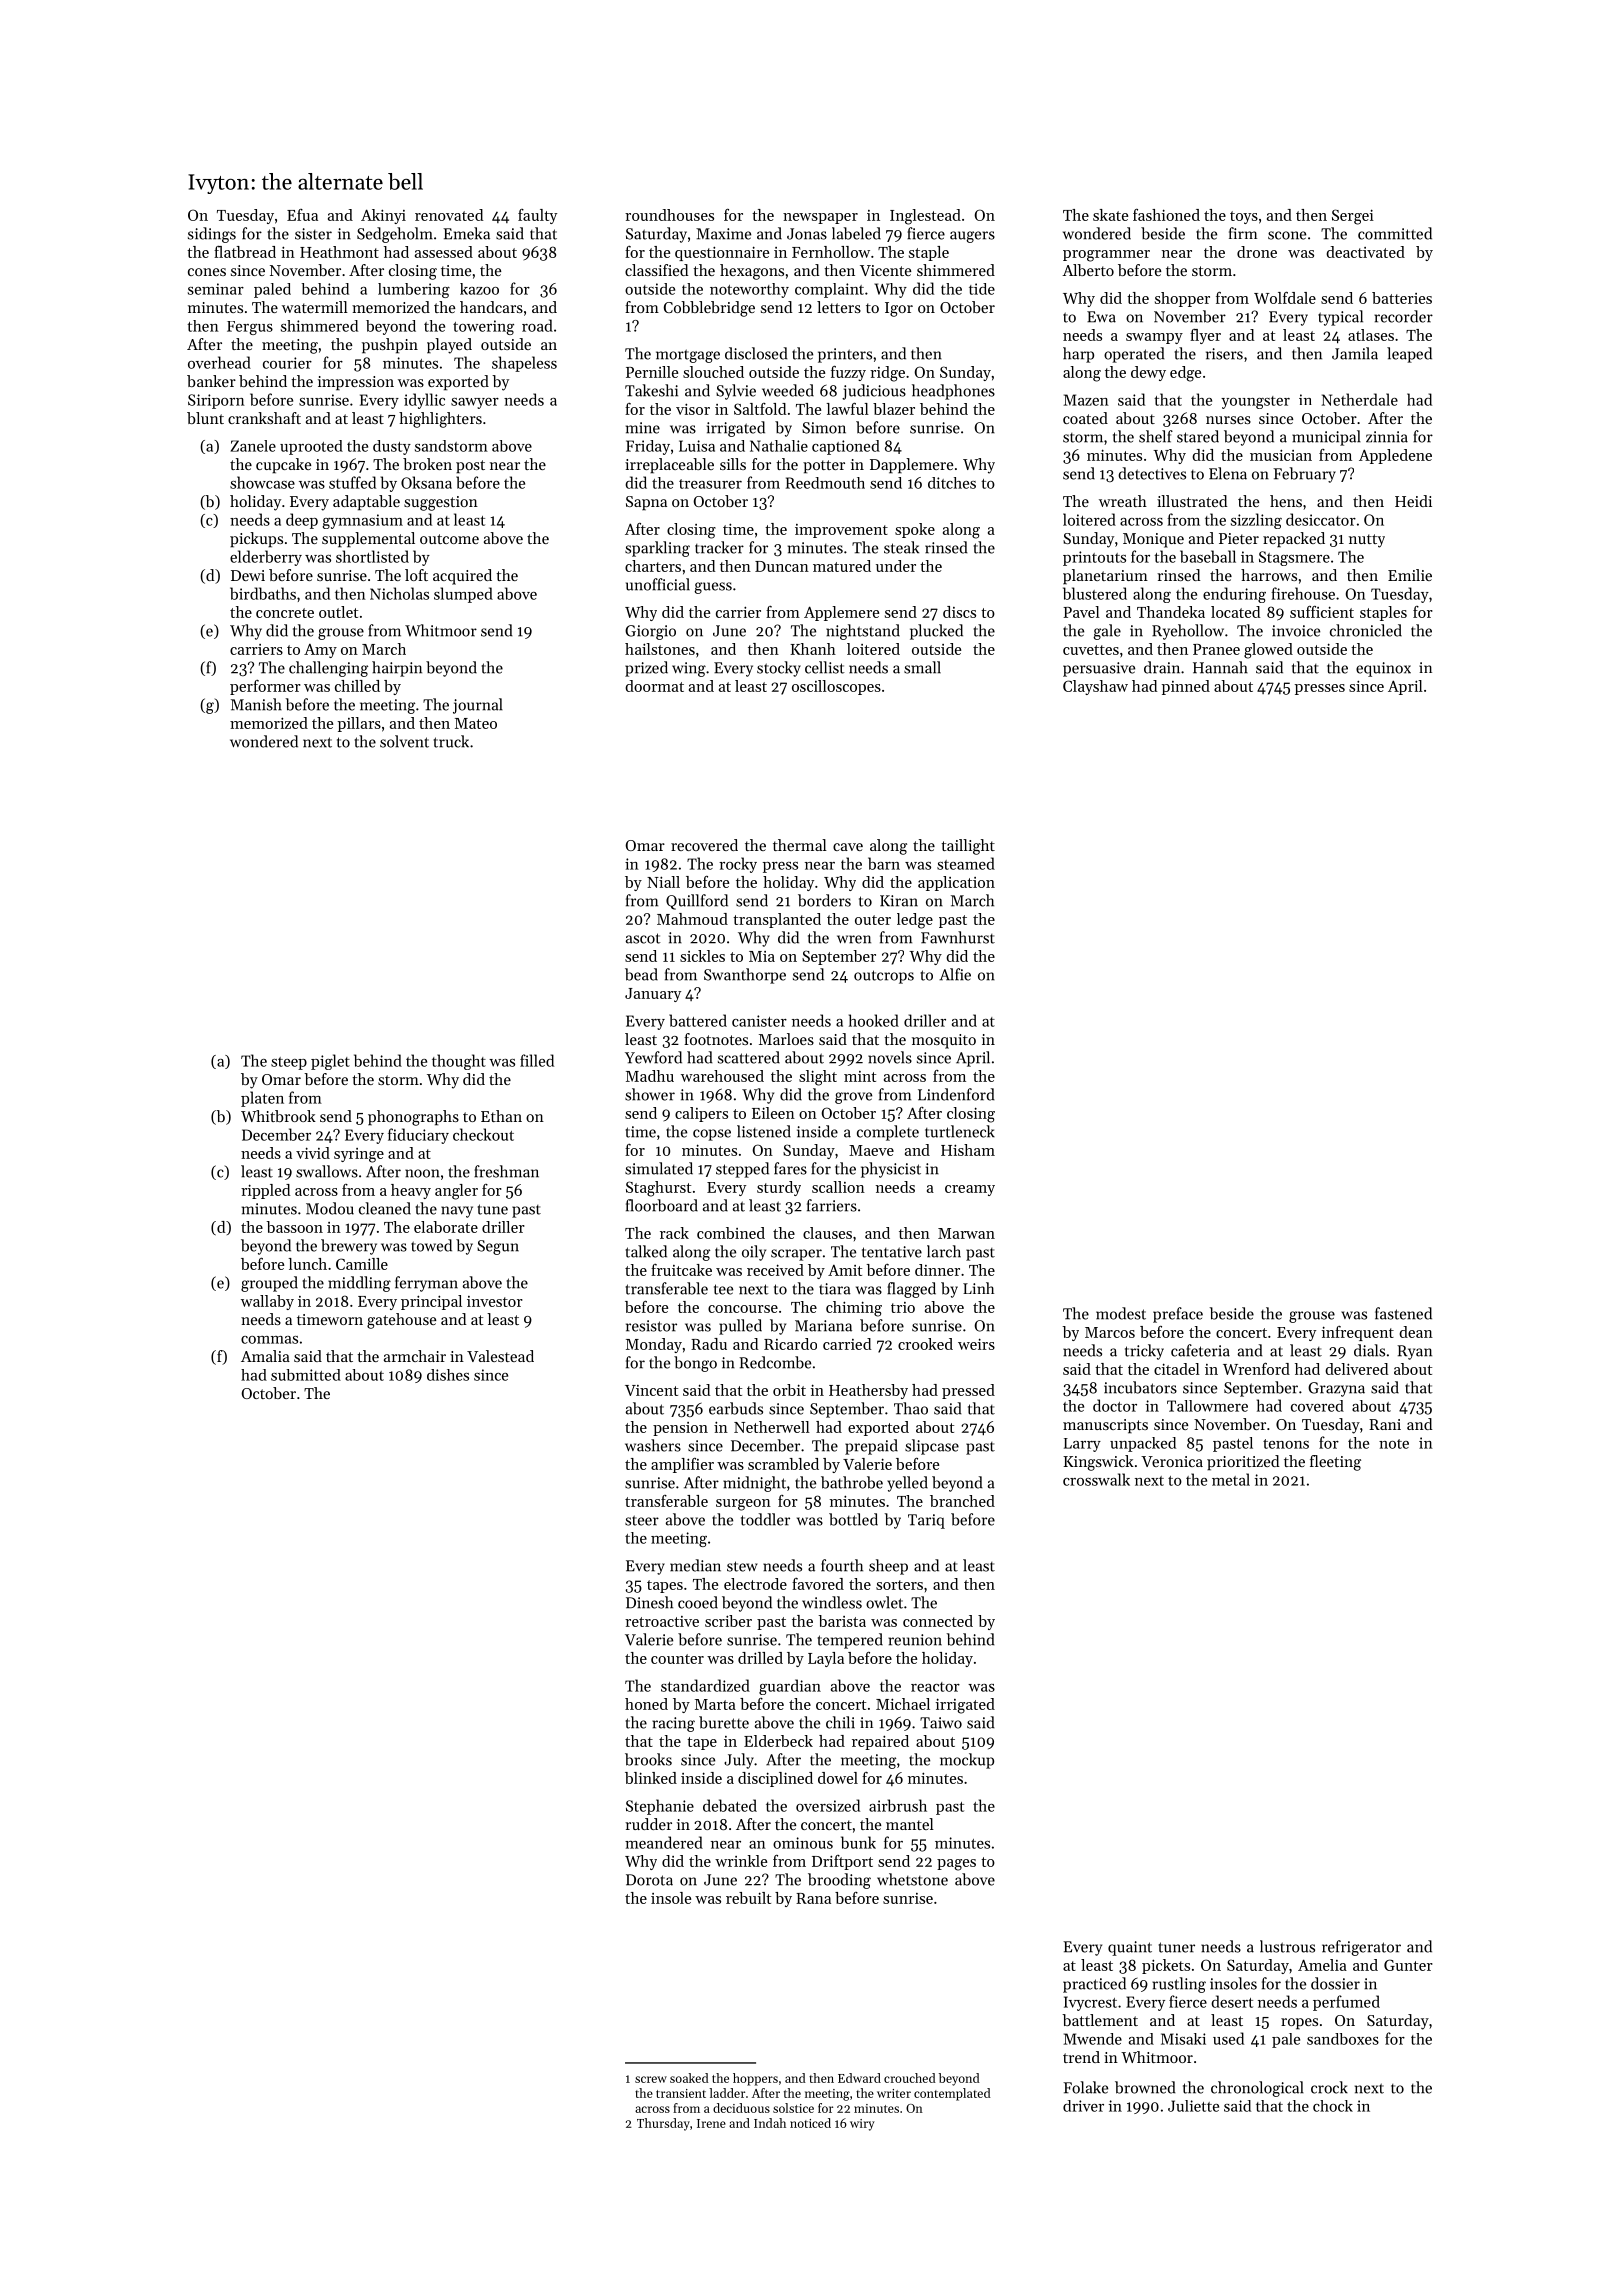 This screenshot has width=1620, height=2292. I want to click on refrigerator, so click(1361, 1948).
